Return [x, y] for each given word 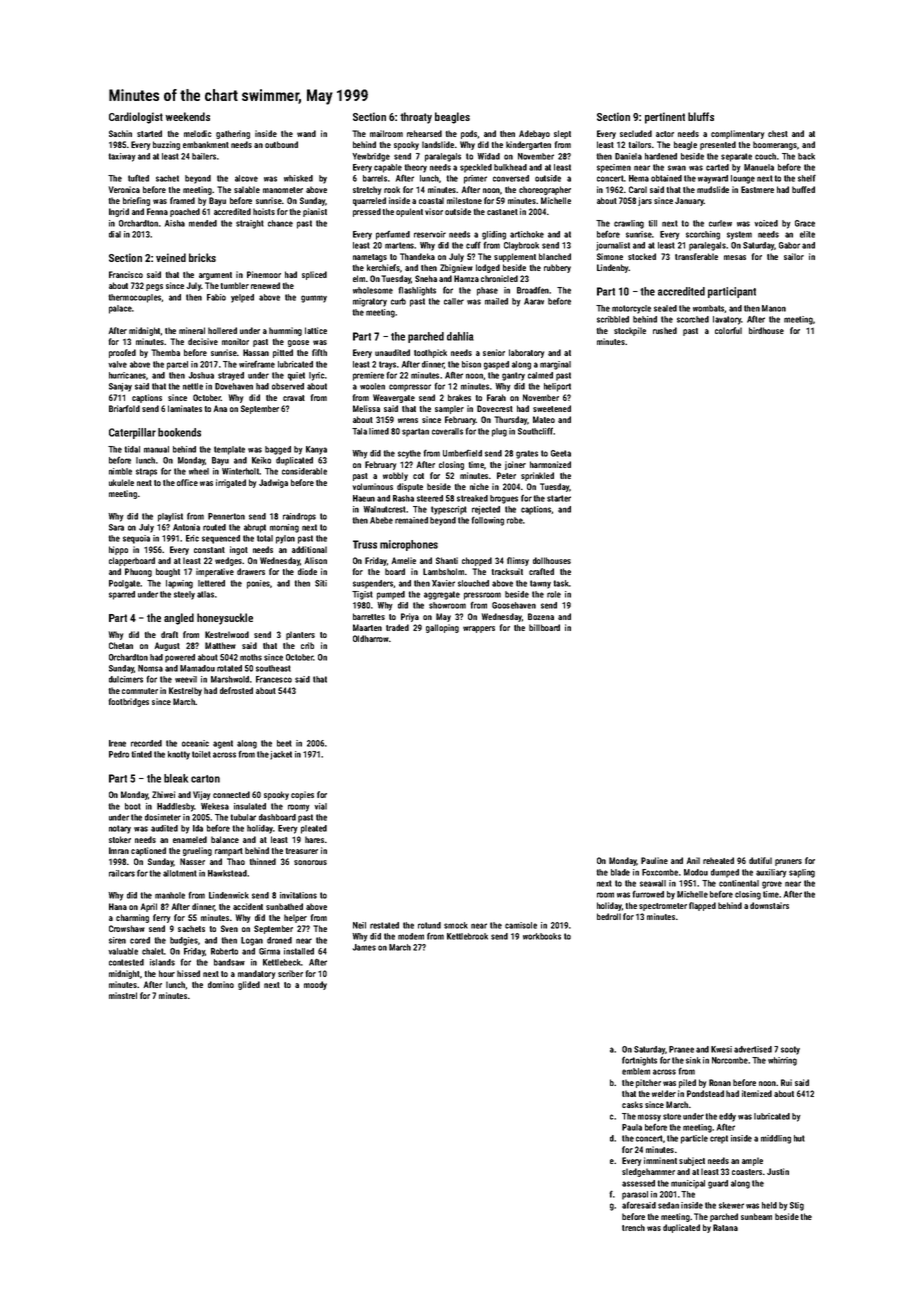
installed [299, 951]
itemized [757, 1093]
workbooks [542, 936]
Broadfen [533, 290]
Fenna [157, 211]
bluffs [701, 116]
